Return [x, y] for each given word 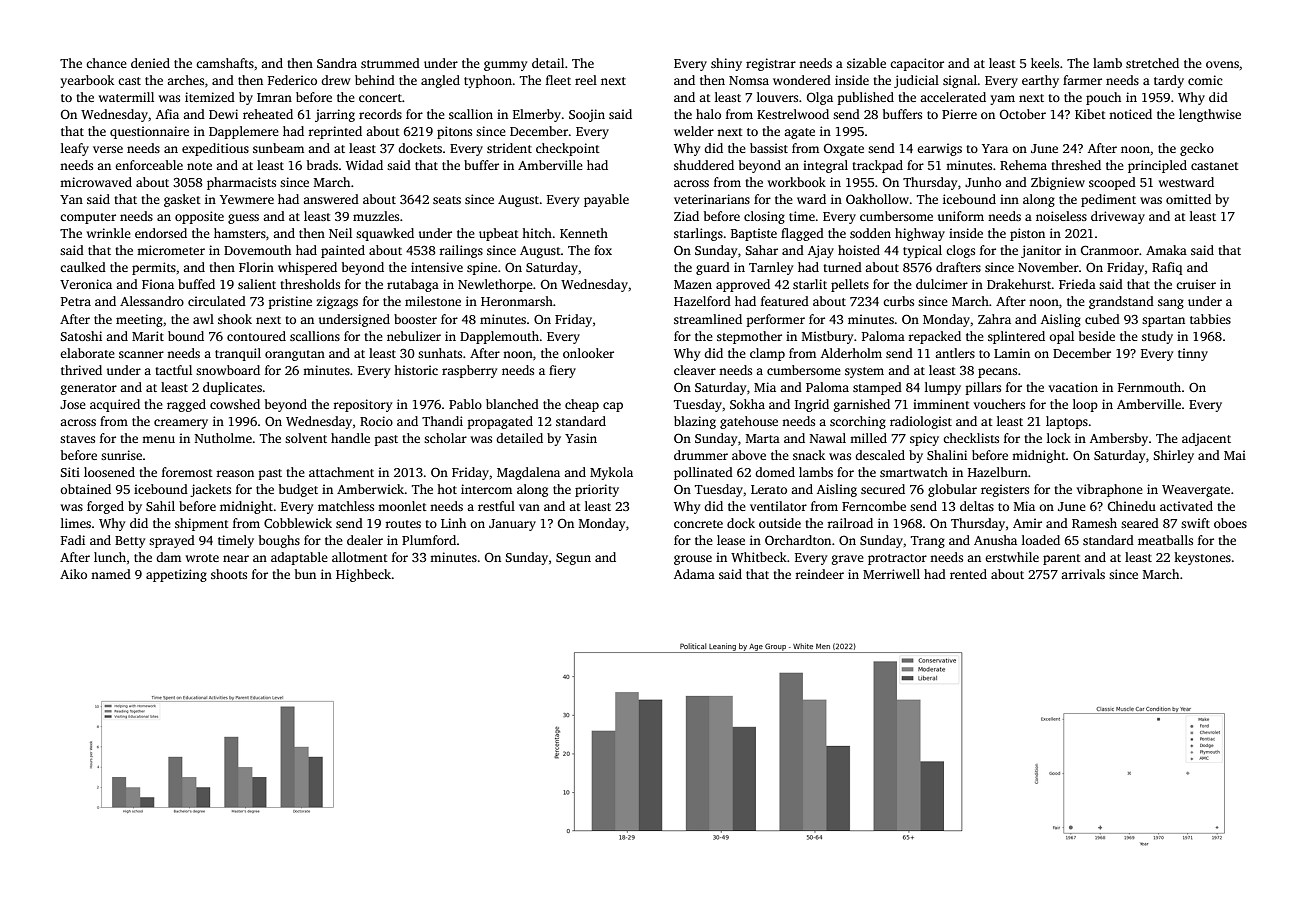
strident [509, 148]
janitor [1041, 251]
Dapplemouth [499, 337]
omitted [1188, 199]
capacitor [917, 64]
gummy [505, 66]
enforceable [149, 165]
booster [415, 319]
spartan [1163, 321]
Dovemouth [257, 250]
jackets [210, 490]
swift [1195, 523]
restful [496, 506]
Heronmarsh [517, 301]
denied [150, 63]
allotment [360, 557]
